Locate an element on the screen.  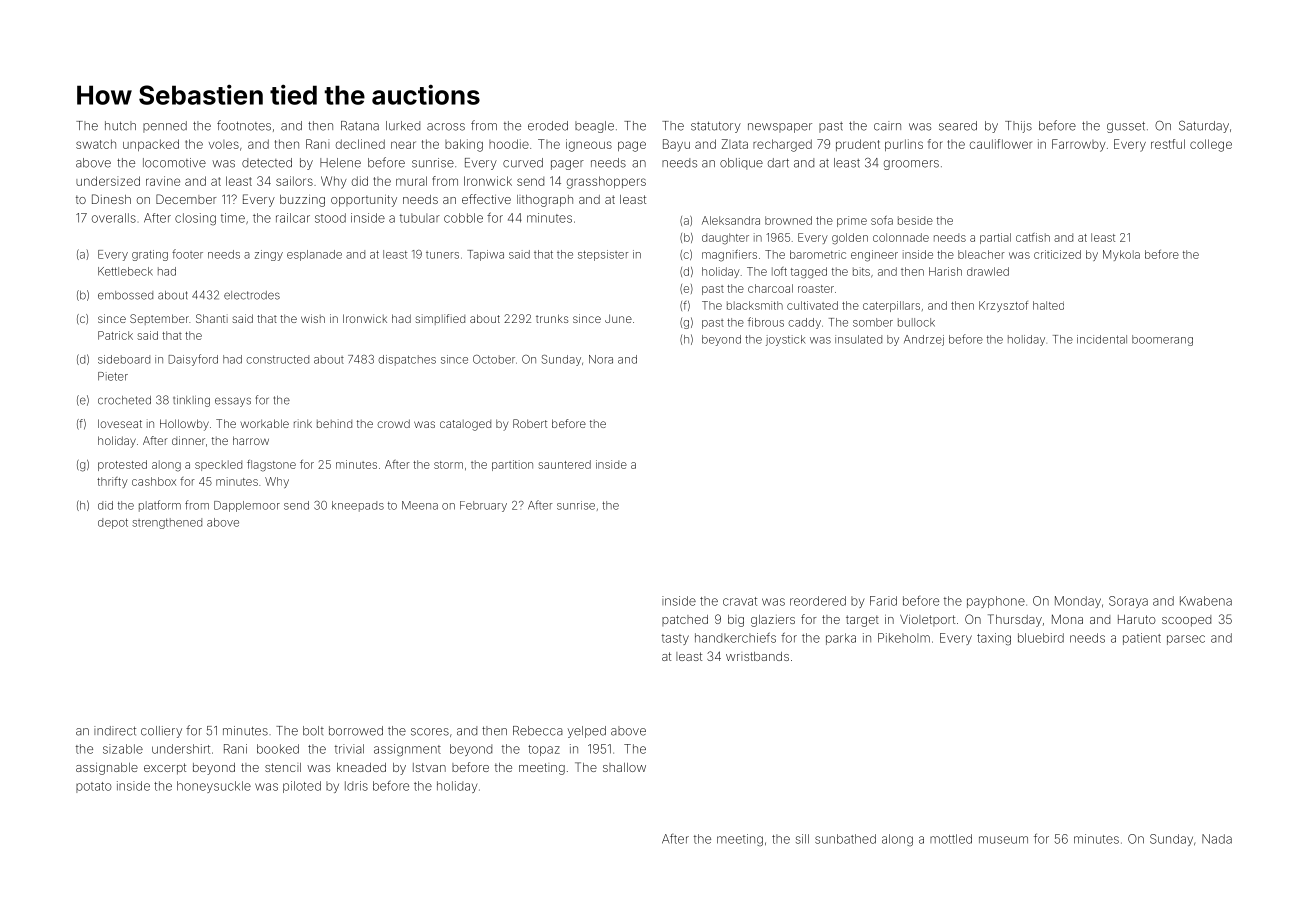
footnotes is located at coordinates (244, 125).
